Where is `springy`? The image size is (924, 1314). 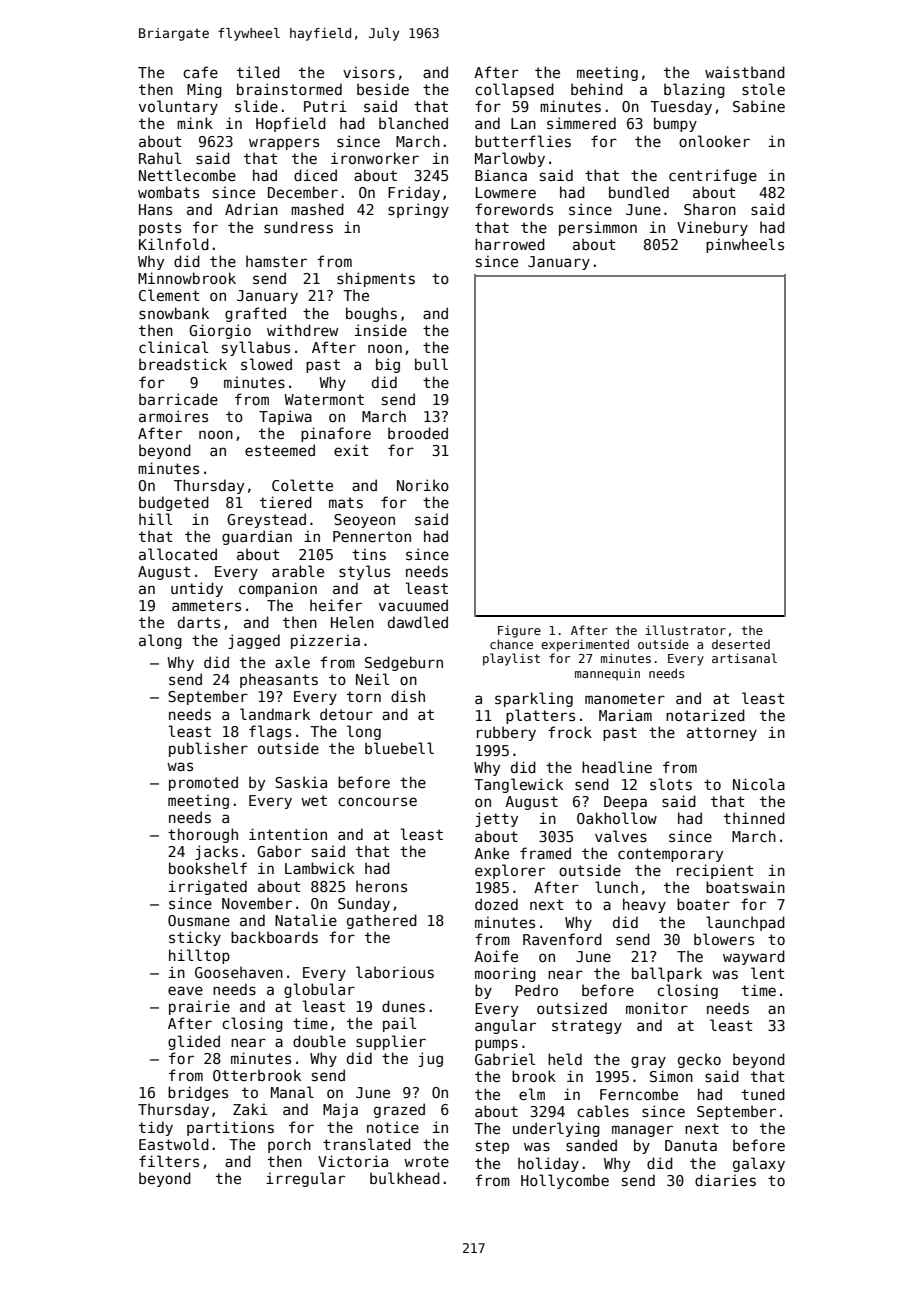
springy is located at coordinates (418, 210).
